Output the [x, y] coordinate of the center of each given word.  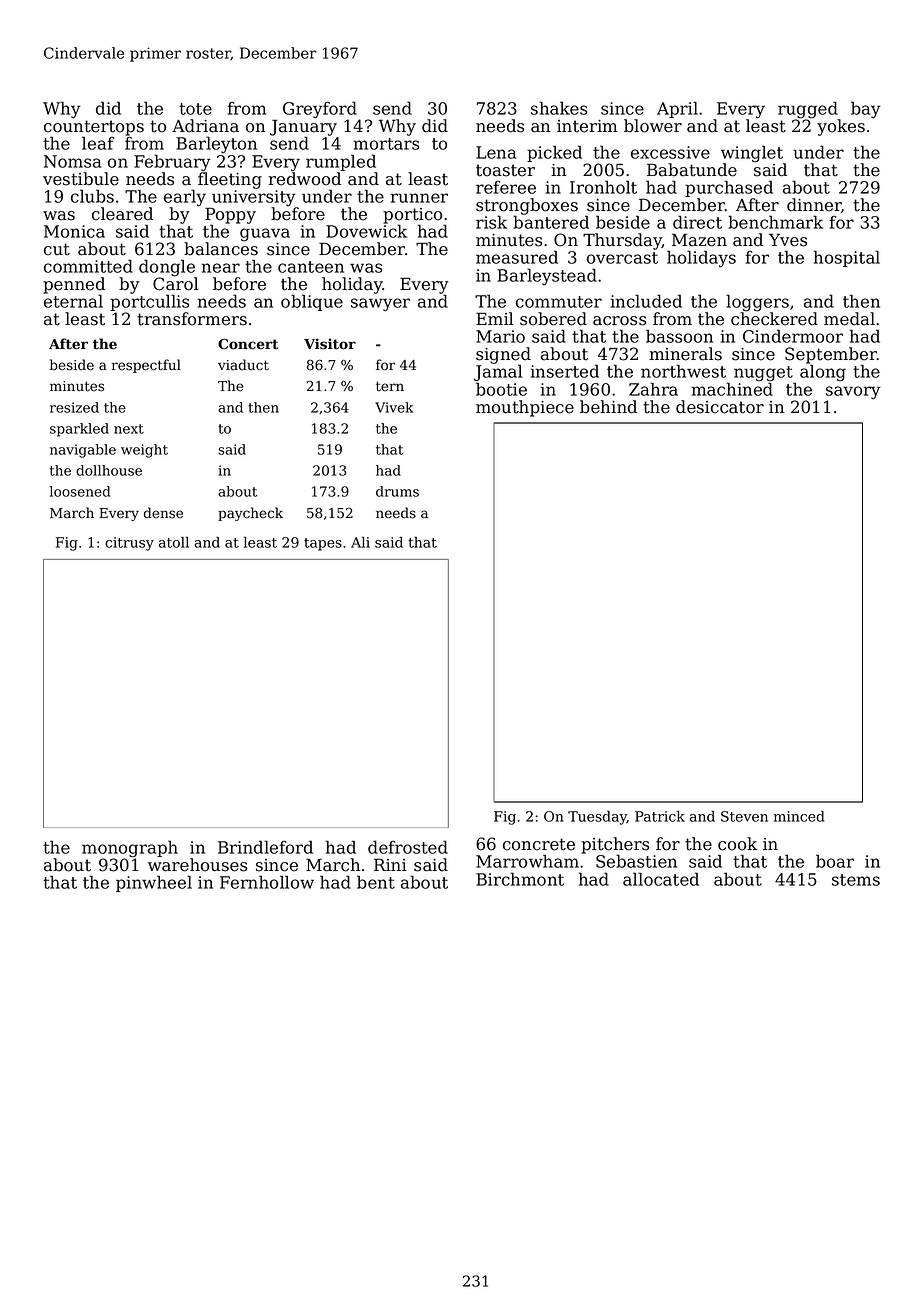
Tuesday [597, 818]
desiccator [720, 407]
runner [419, 198]
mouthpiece [525, 408]
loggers [757, 303]
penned [74, 285]
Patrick [660, 816]
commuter [559, 302]
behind [608, 407]
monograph [130, 849]
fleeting [230, 180]
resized [74, 407]
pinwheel [154, 883]
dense [163, 513]
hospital [846, 258]
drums [397, 491]
